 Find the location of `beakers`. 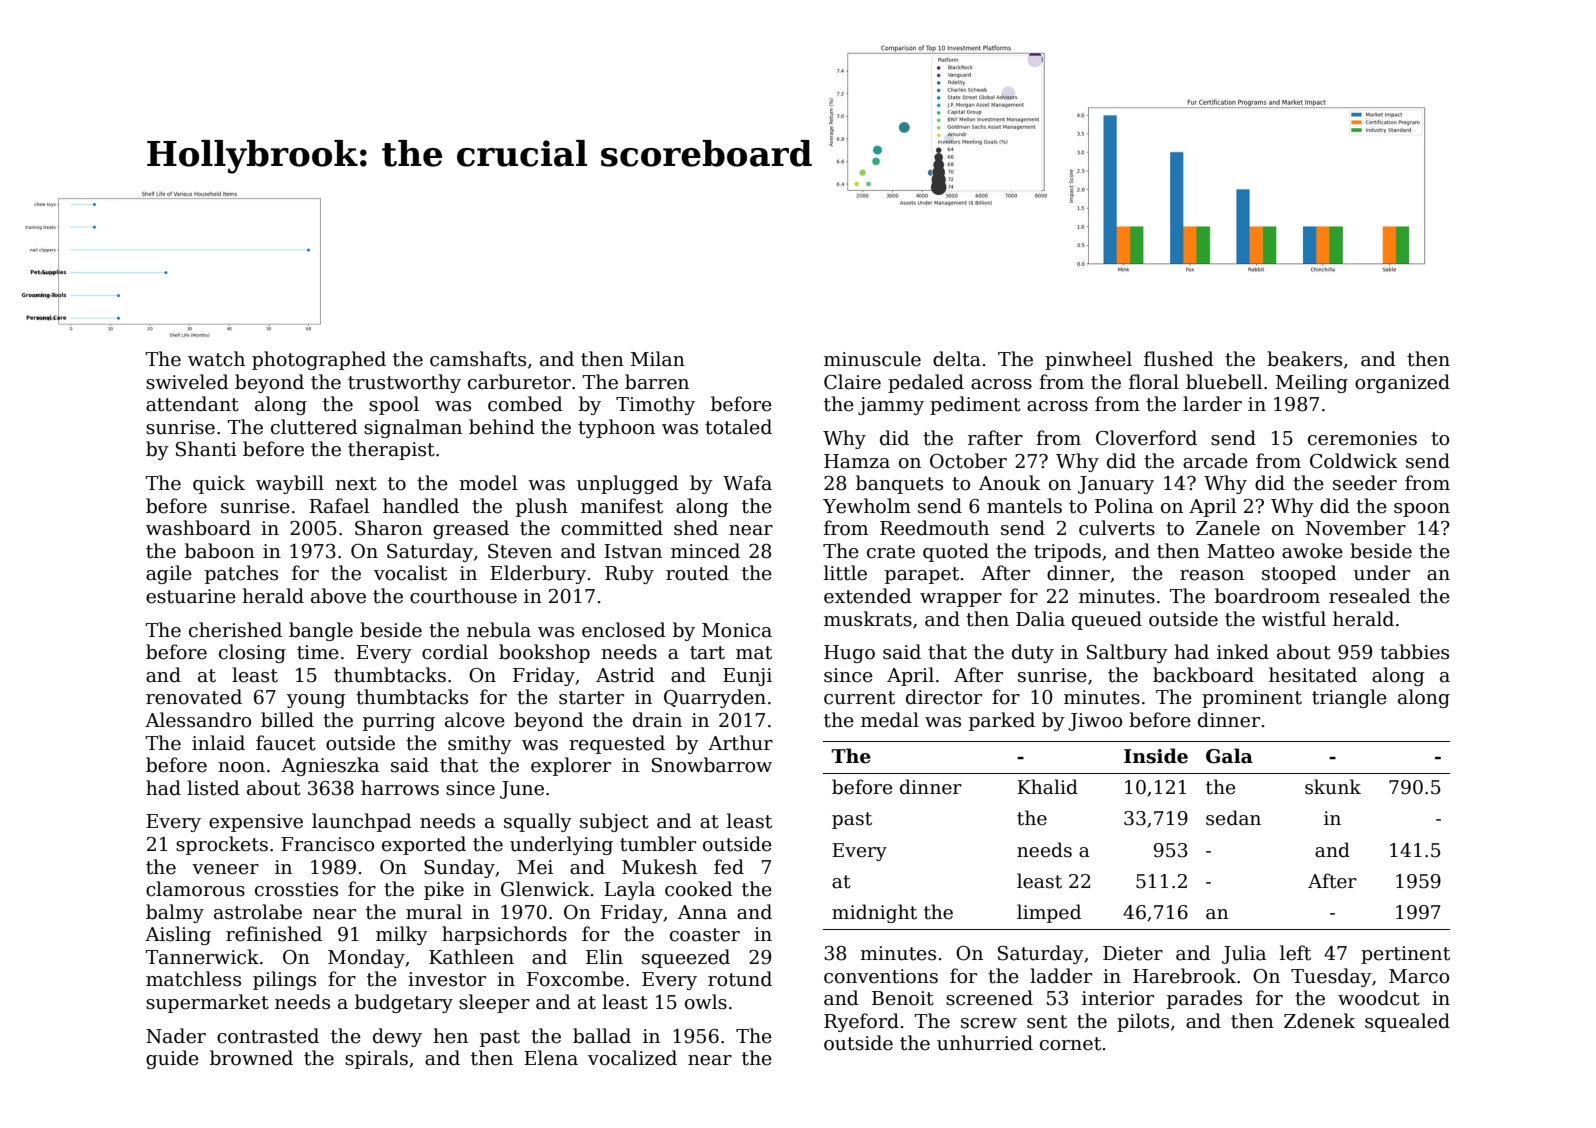

beakers is located at coordinates (1304, 359).
